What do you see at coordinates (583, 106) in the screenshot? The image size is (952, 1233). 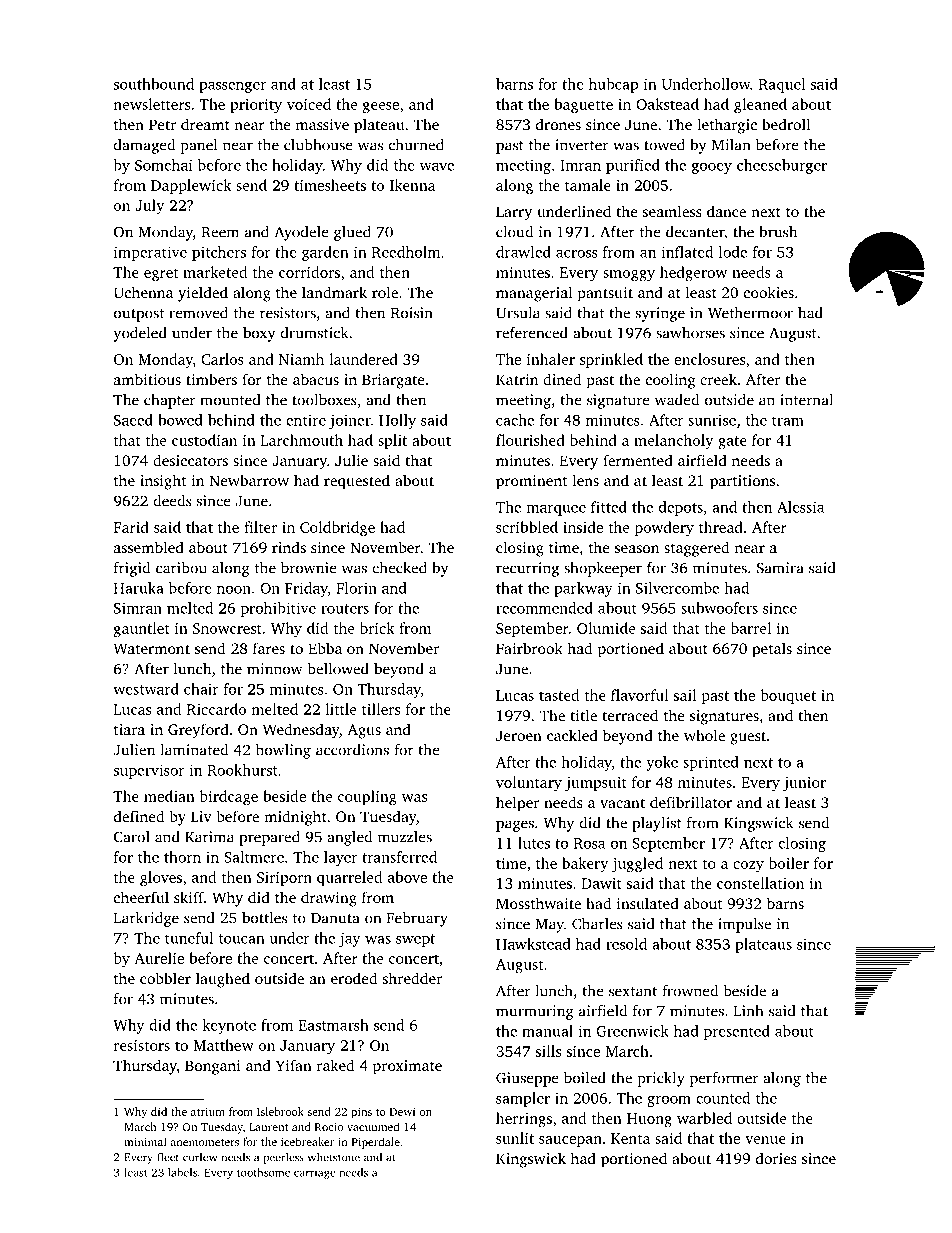 I see `baguette` at bounding box center [583, 106].
